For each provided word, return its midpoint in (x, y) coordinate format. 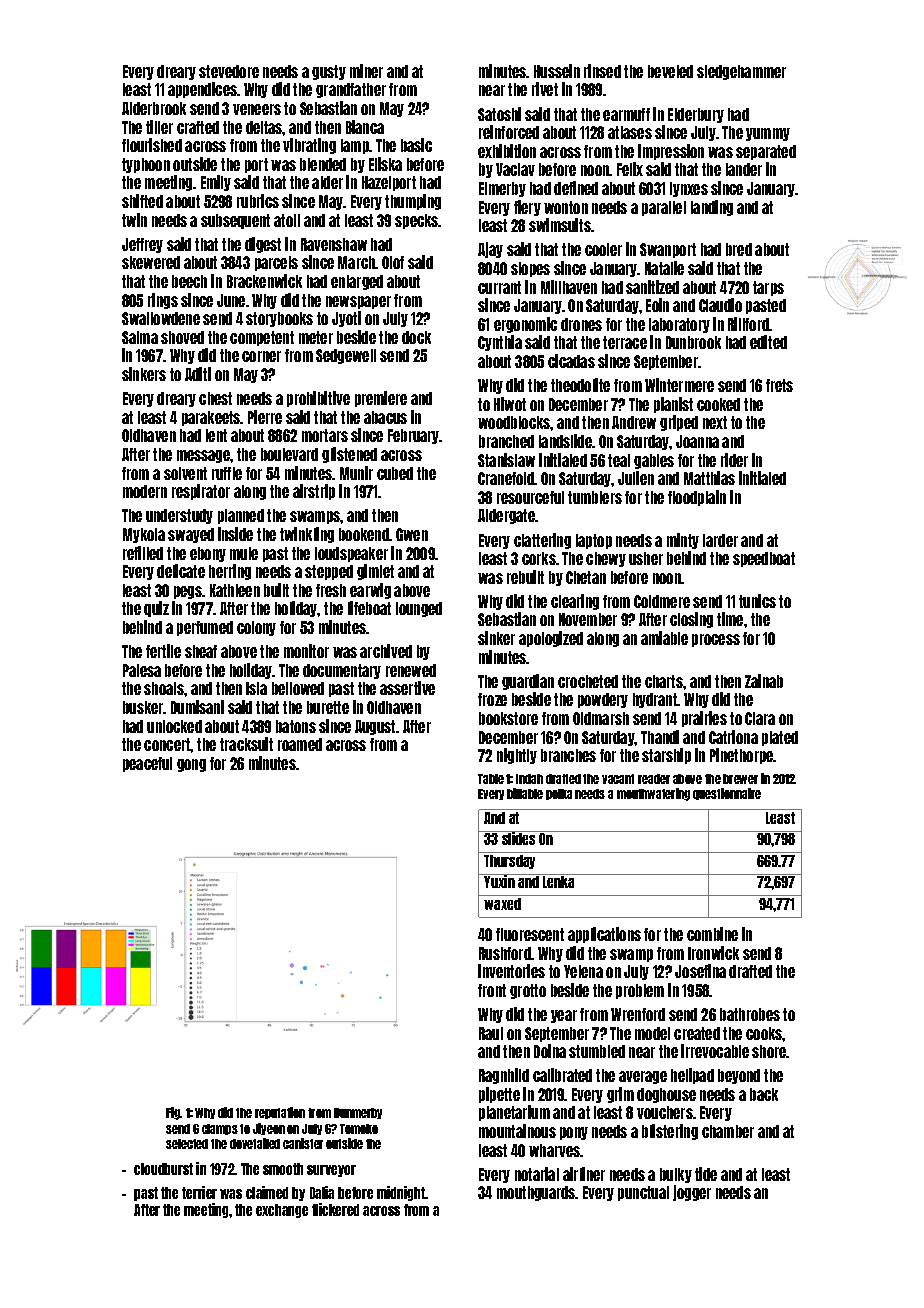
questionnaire (727, 794)
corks (539, 558)
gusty (329, 72)
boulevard (289, 454)
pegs (188, 592)
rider (734, 460)
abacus (385, 417)
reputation (280, 1113)
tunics (757, 601)
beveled (670, 71)
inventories (511, 971)
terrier (199, 1192)
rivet (545, 89)
